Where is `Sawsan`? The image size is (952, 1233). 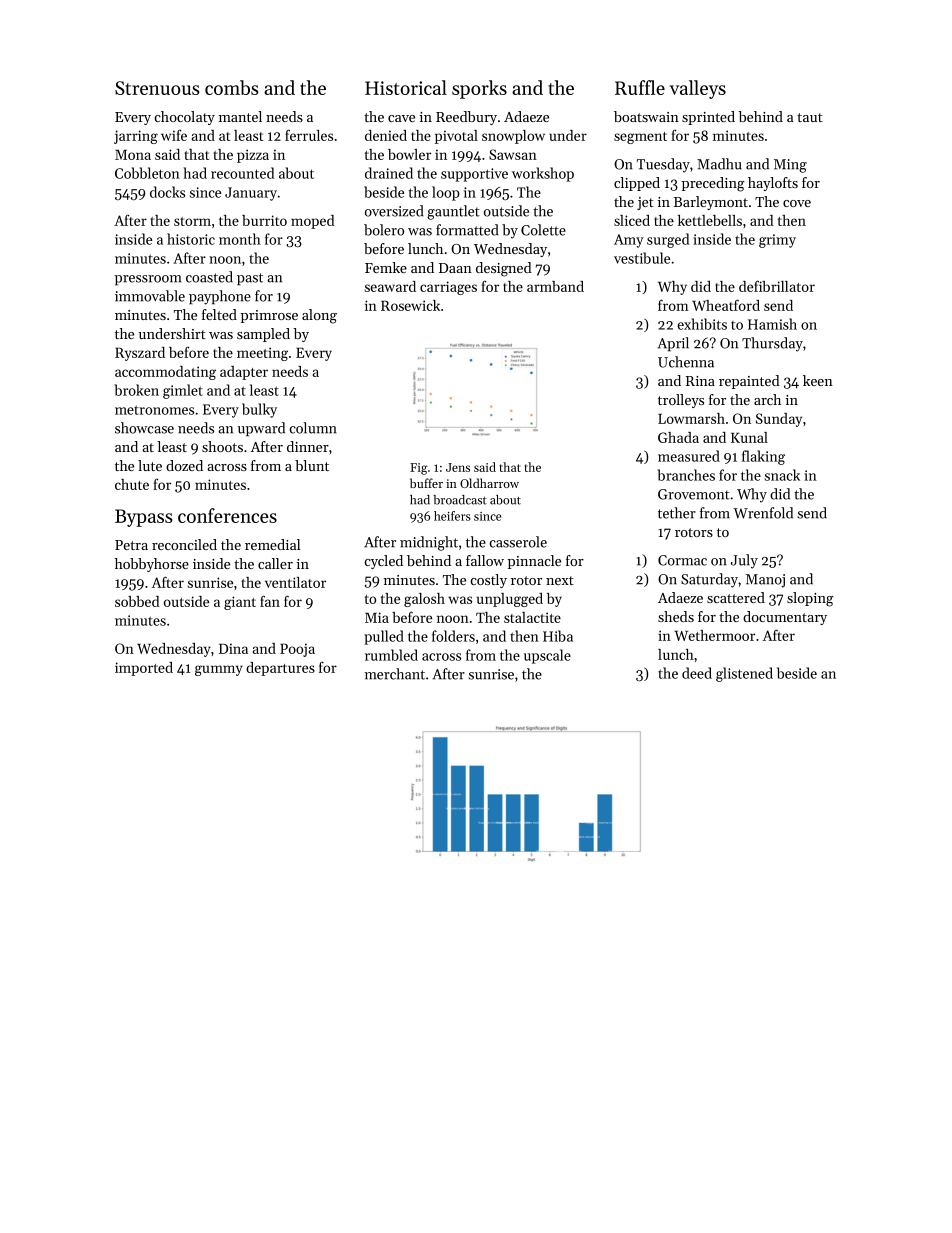
Sawsan is located at coordinates (513, 154).
